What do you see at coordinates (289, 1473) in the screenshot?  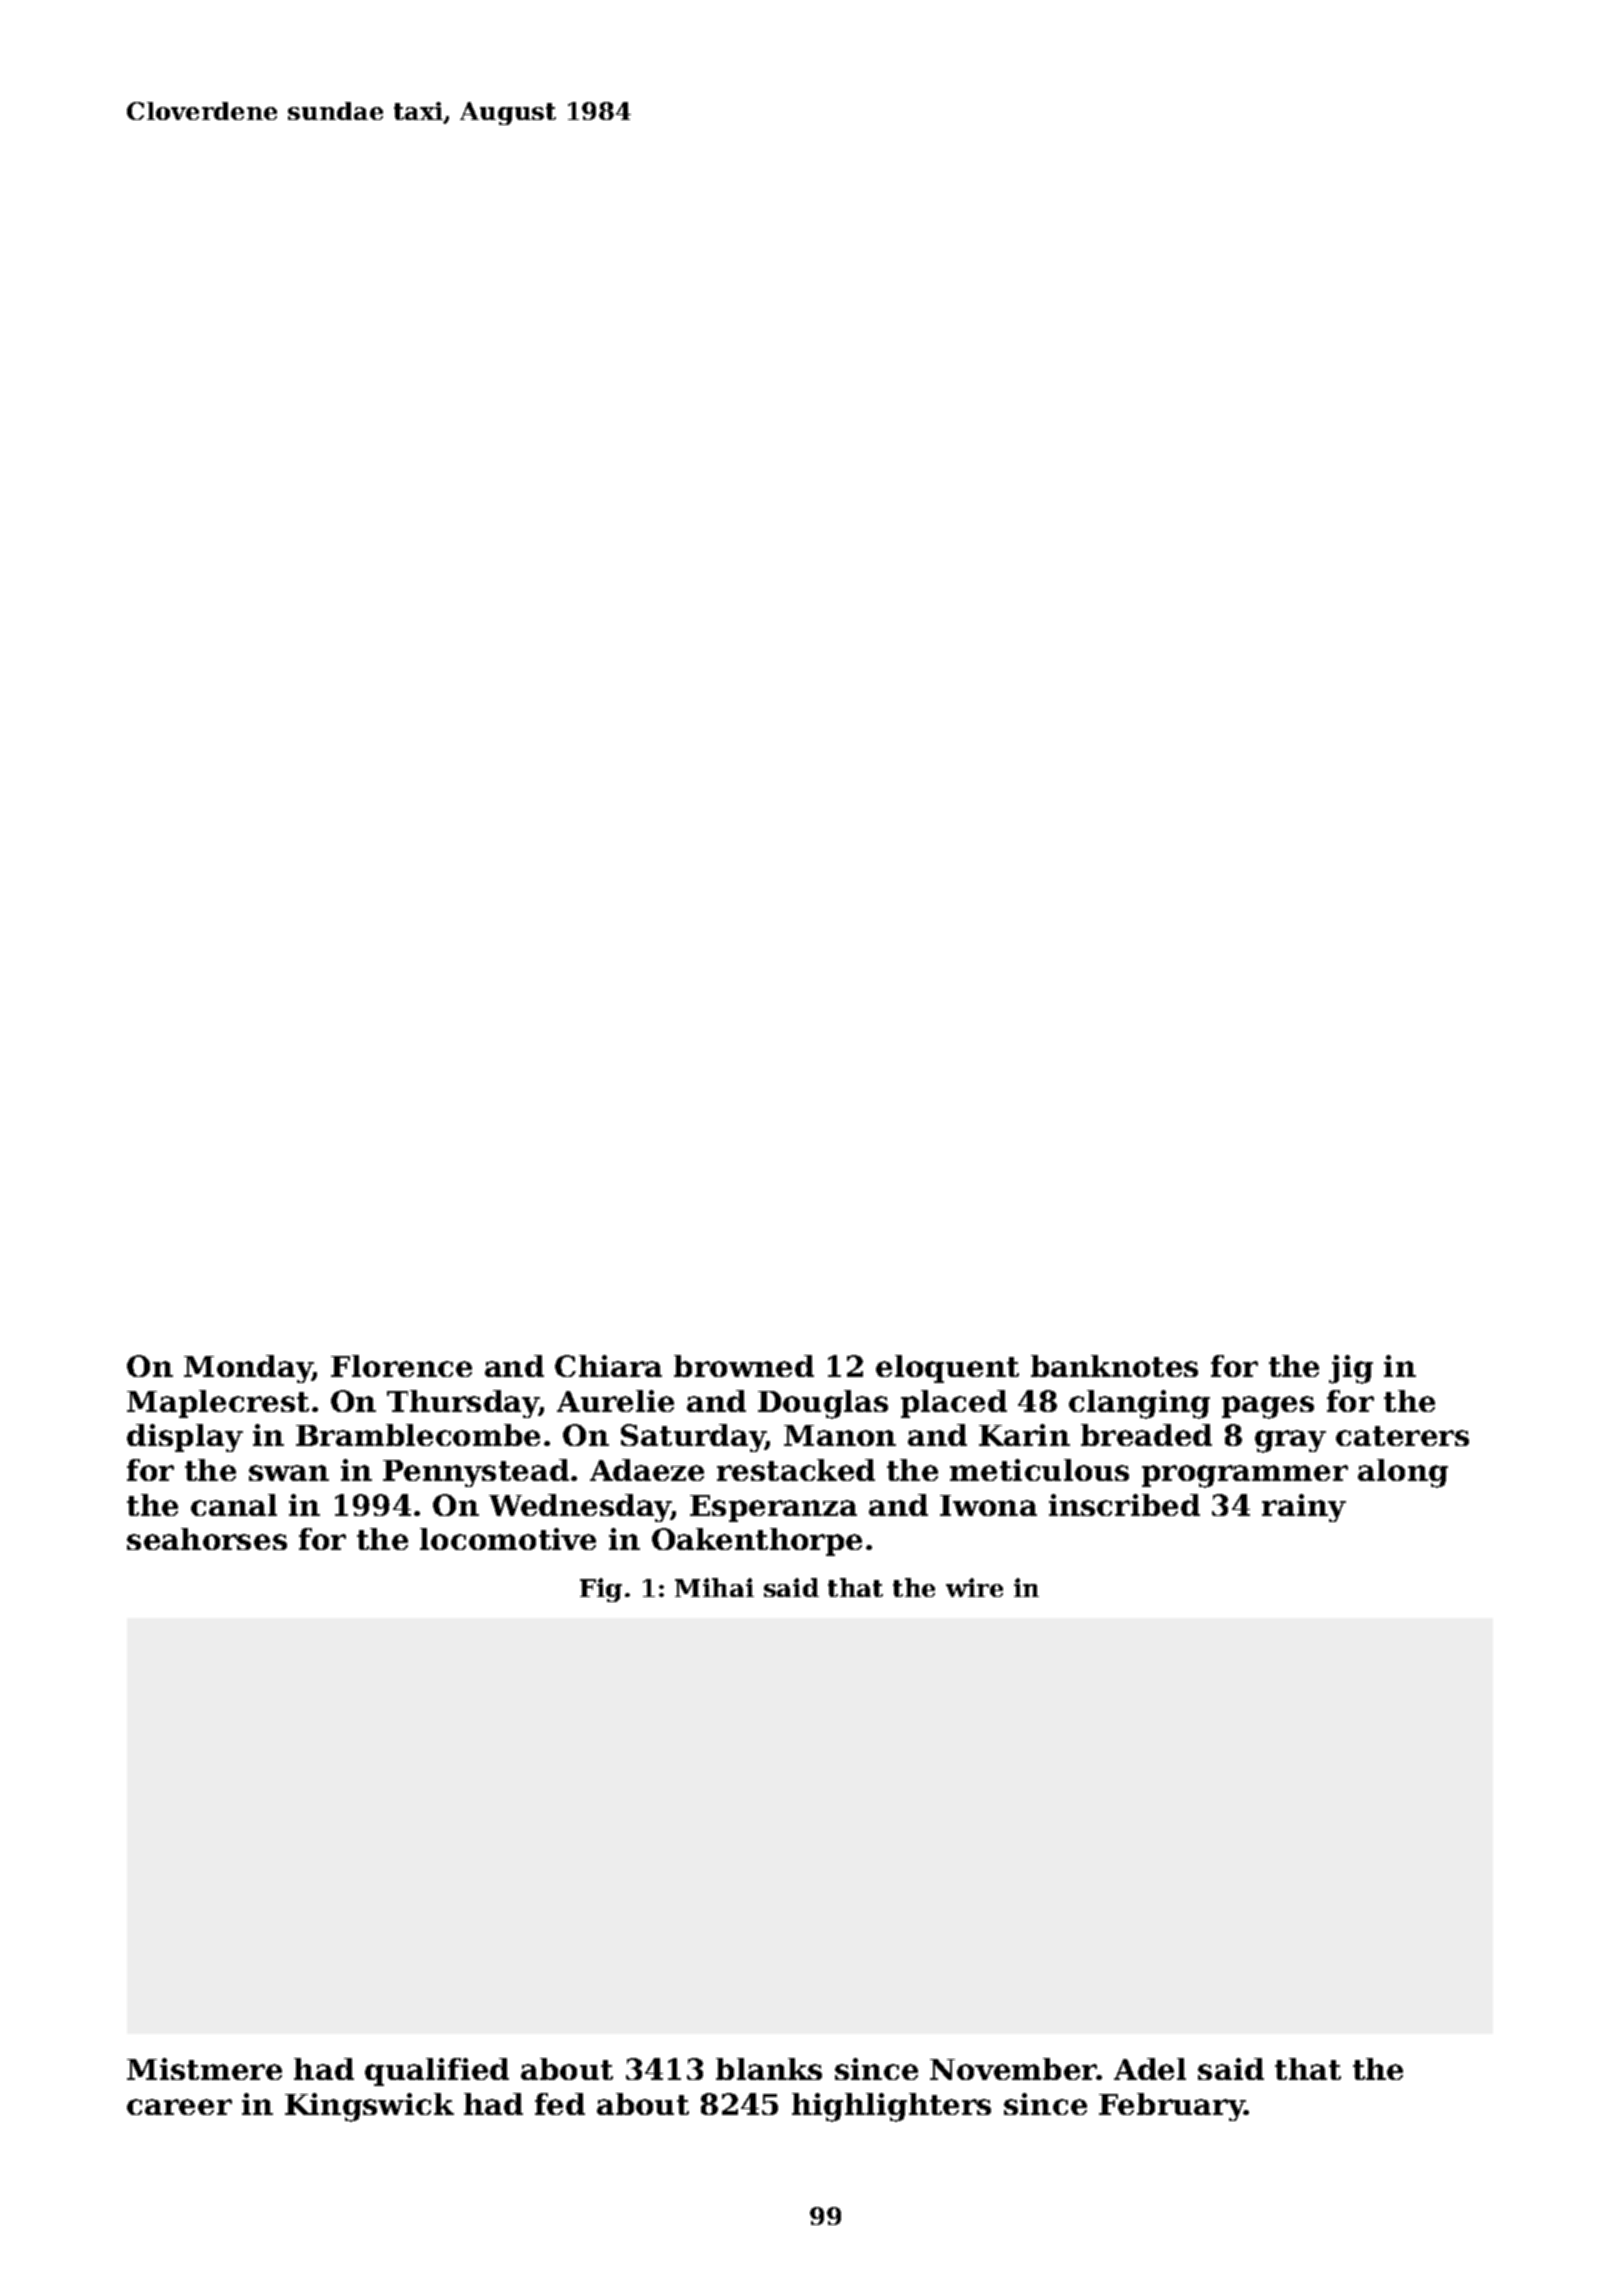 I see `swan` at bounding box center [289, 1473].
